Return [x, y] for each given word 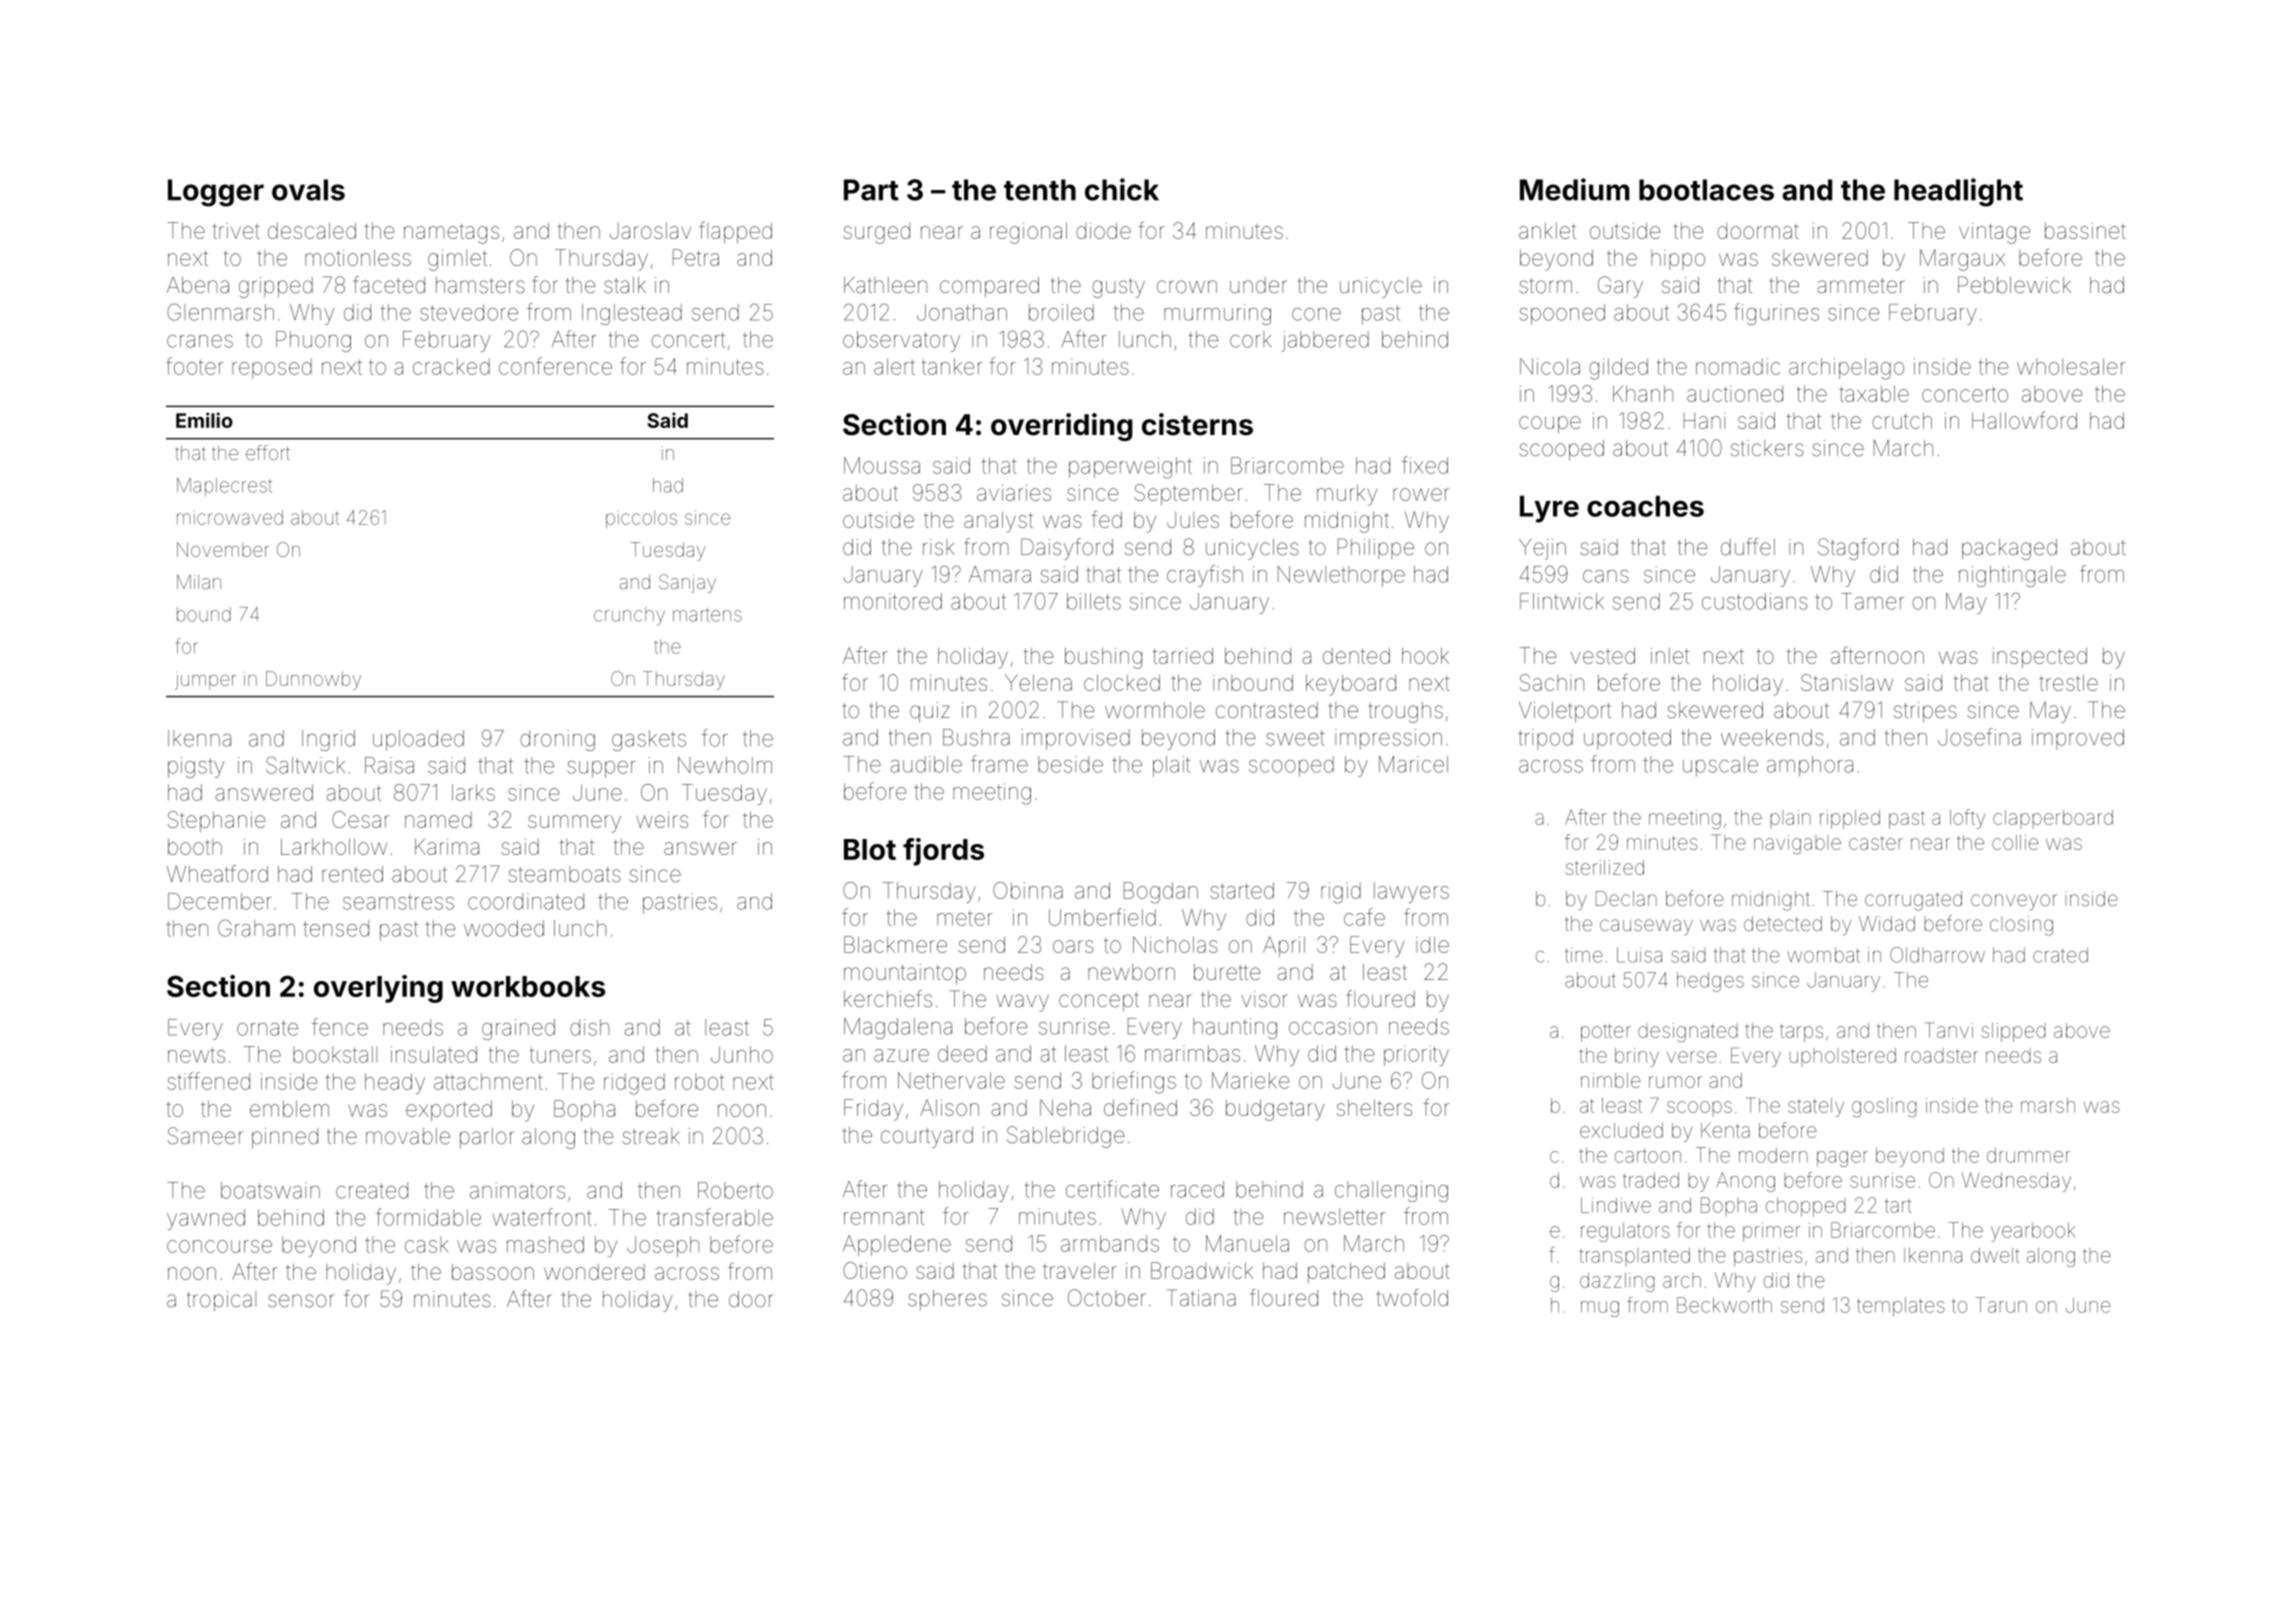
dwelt [1995, 1255]
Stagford [1858, 549]
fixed [1425, 465]
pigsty [196, 767]
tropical [221, 1301]
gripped [276, 287]
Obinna [1028, 890]
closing [2021, 926]
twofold [1412, 1297]
